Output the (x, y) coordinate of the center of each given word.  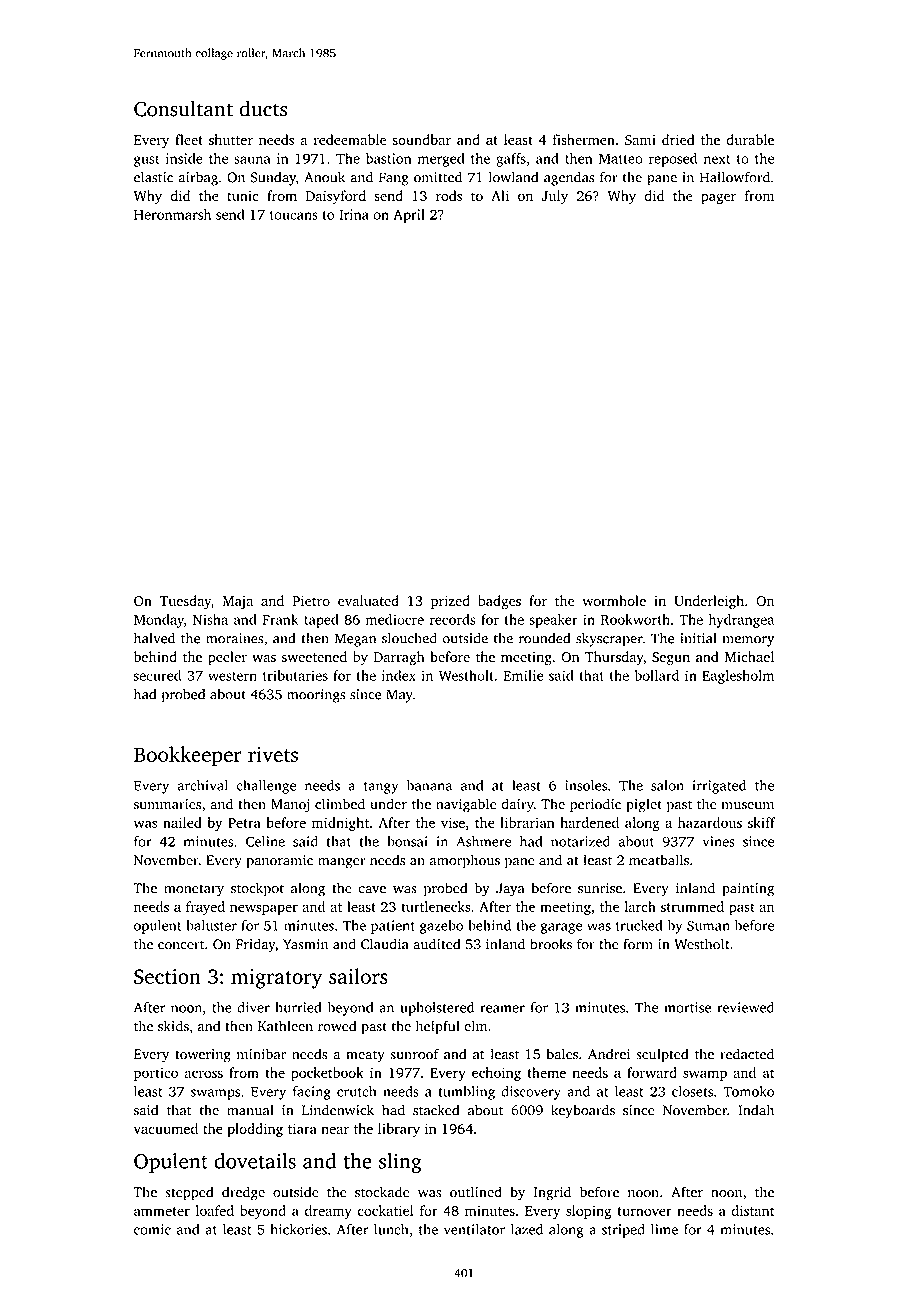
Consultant (183, 108)
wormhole (614, 600)
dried (678, 139)
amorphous (465, 861)
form (638, 944)
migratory (276, 979)
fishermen (584, 139)
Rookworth (635, 619)
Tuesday (185, 602)
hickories (298, 1229)
